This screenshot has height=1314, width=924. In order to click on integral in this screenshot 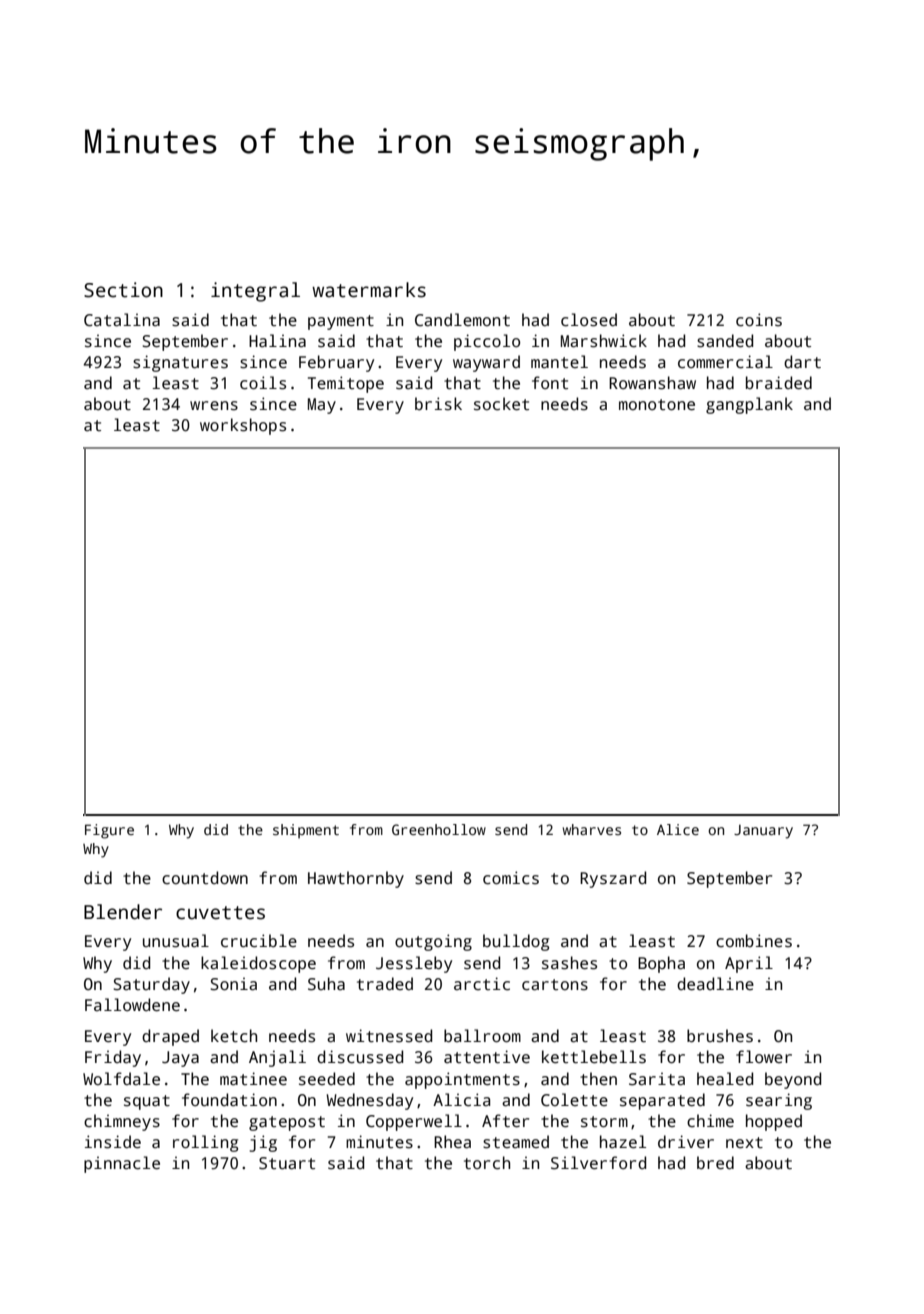, I will do `click(255, 292)`.
